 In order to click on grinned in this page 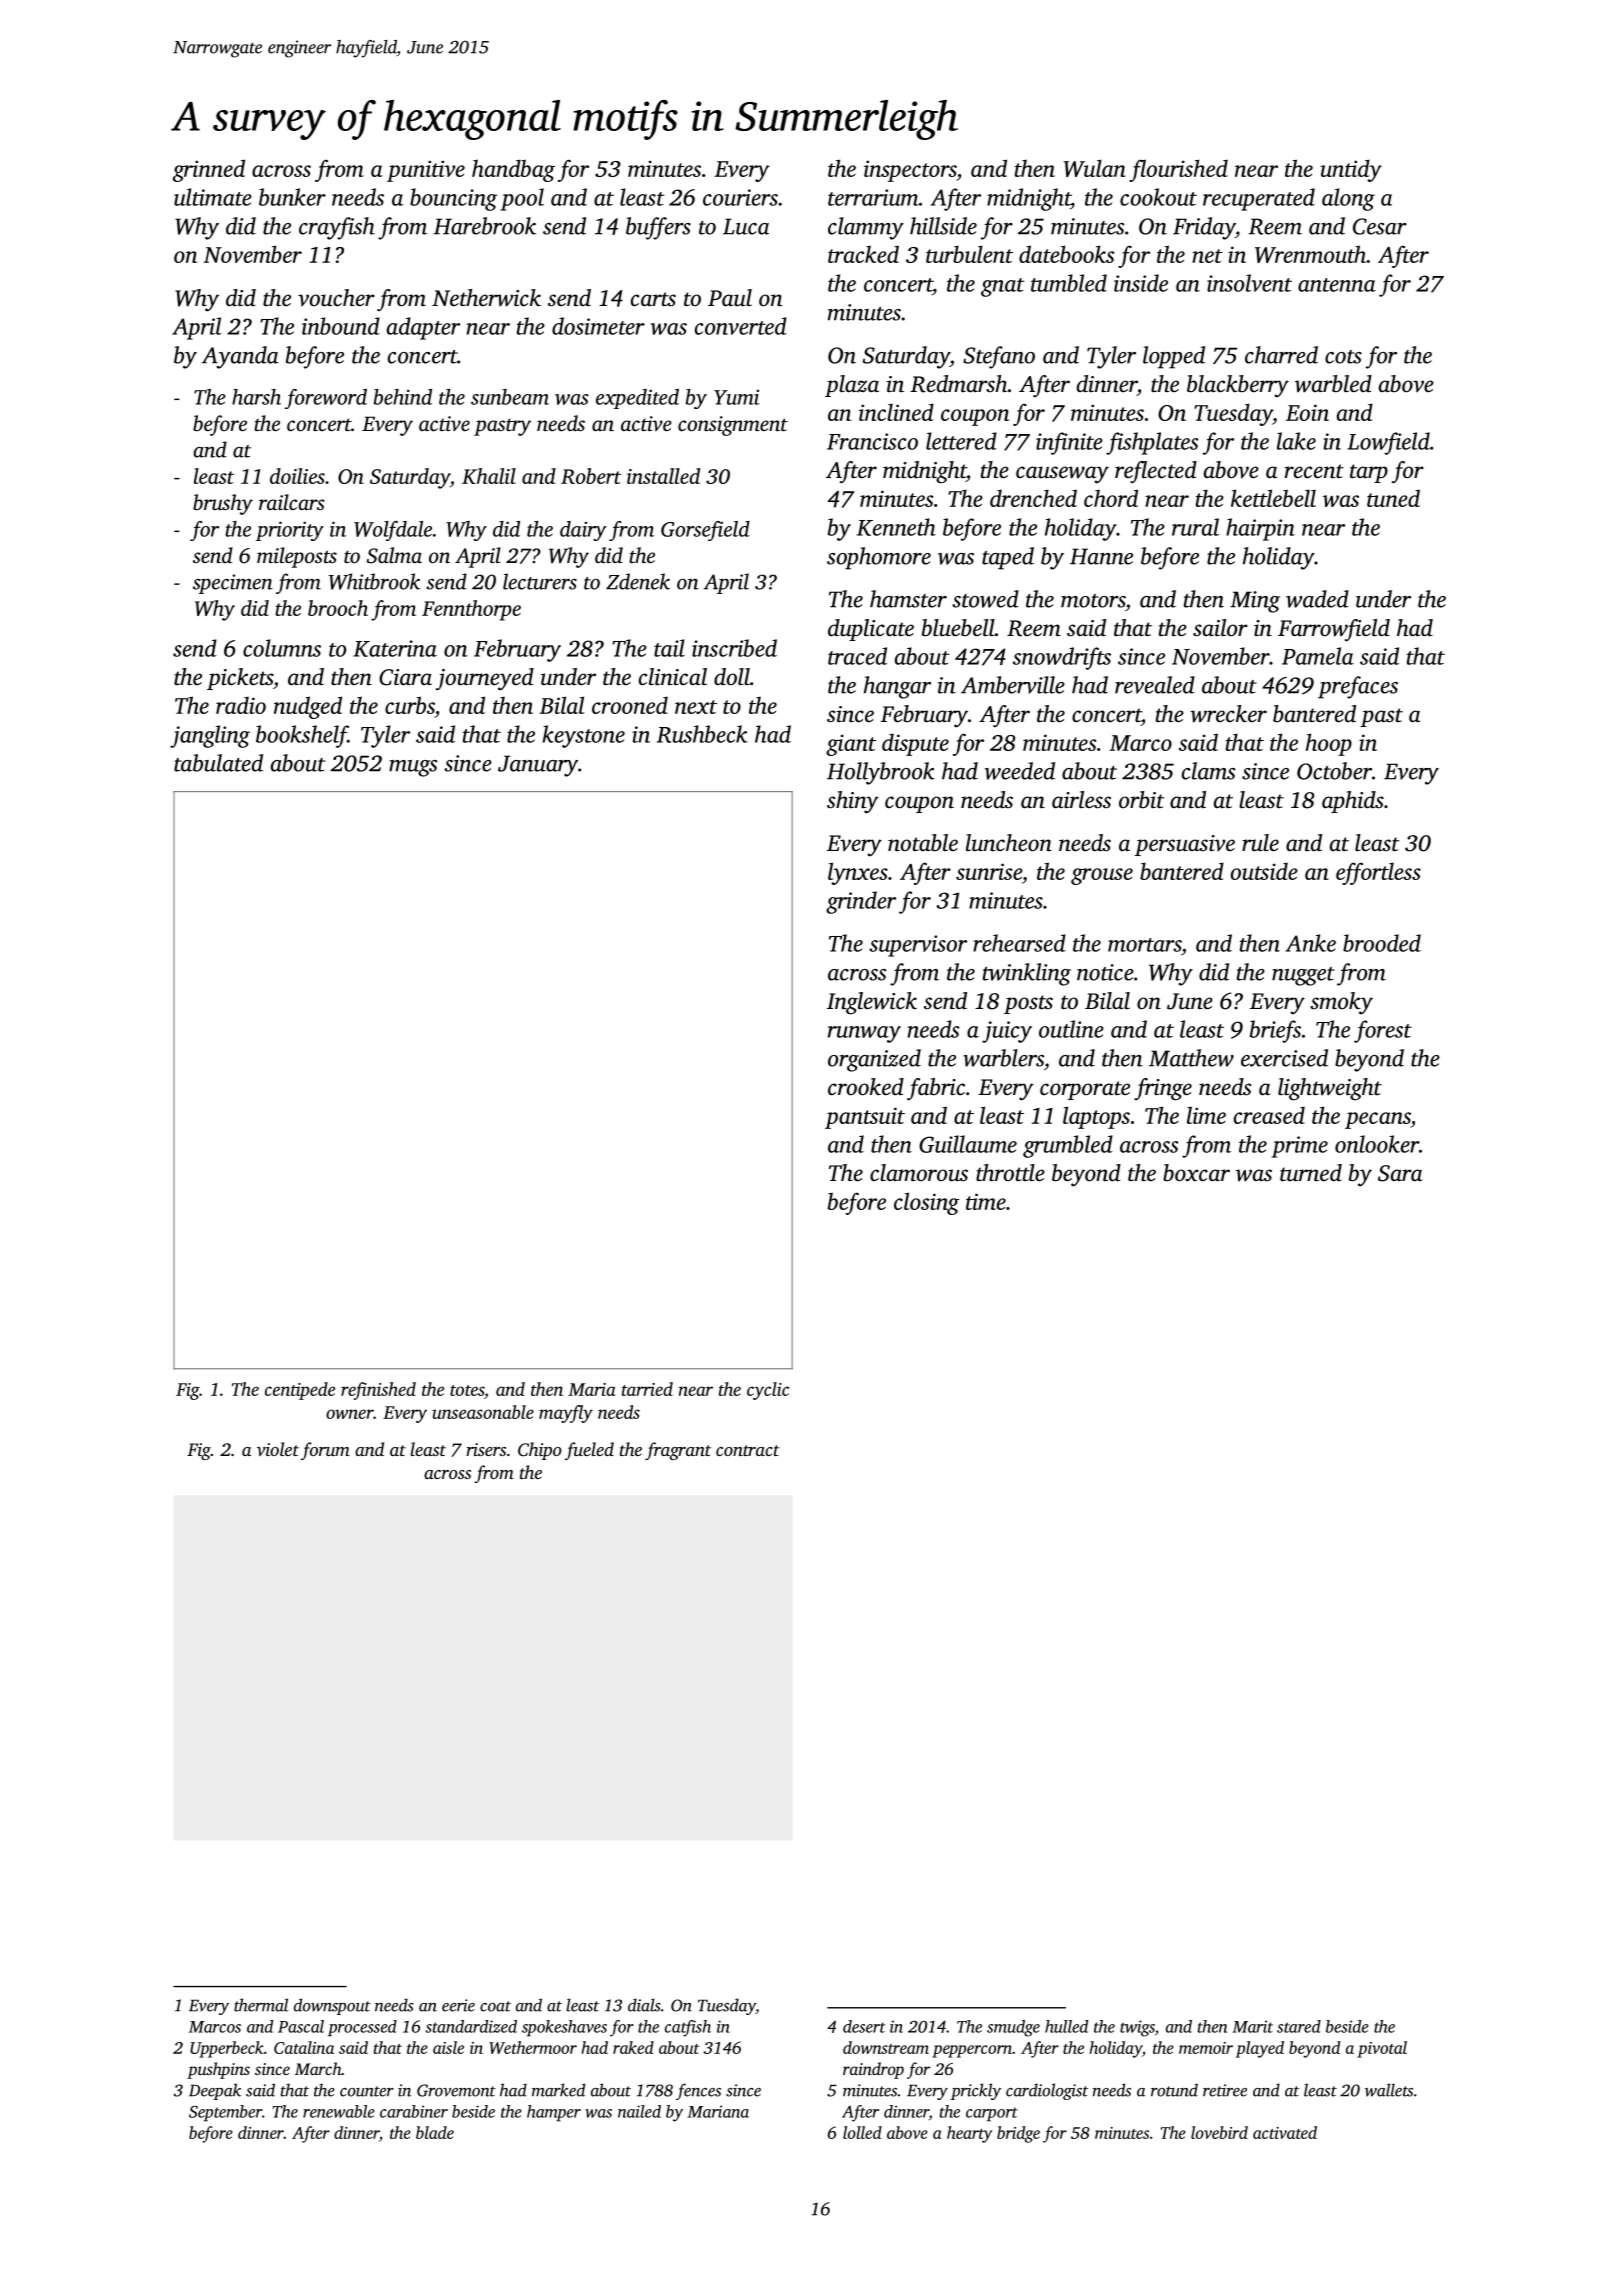, I will do `click(209, 170)`.
